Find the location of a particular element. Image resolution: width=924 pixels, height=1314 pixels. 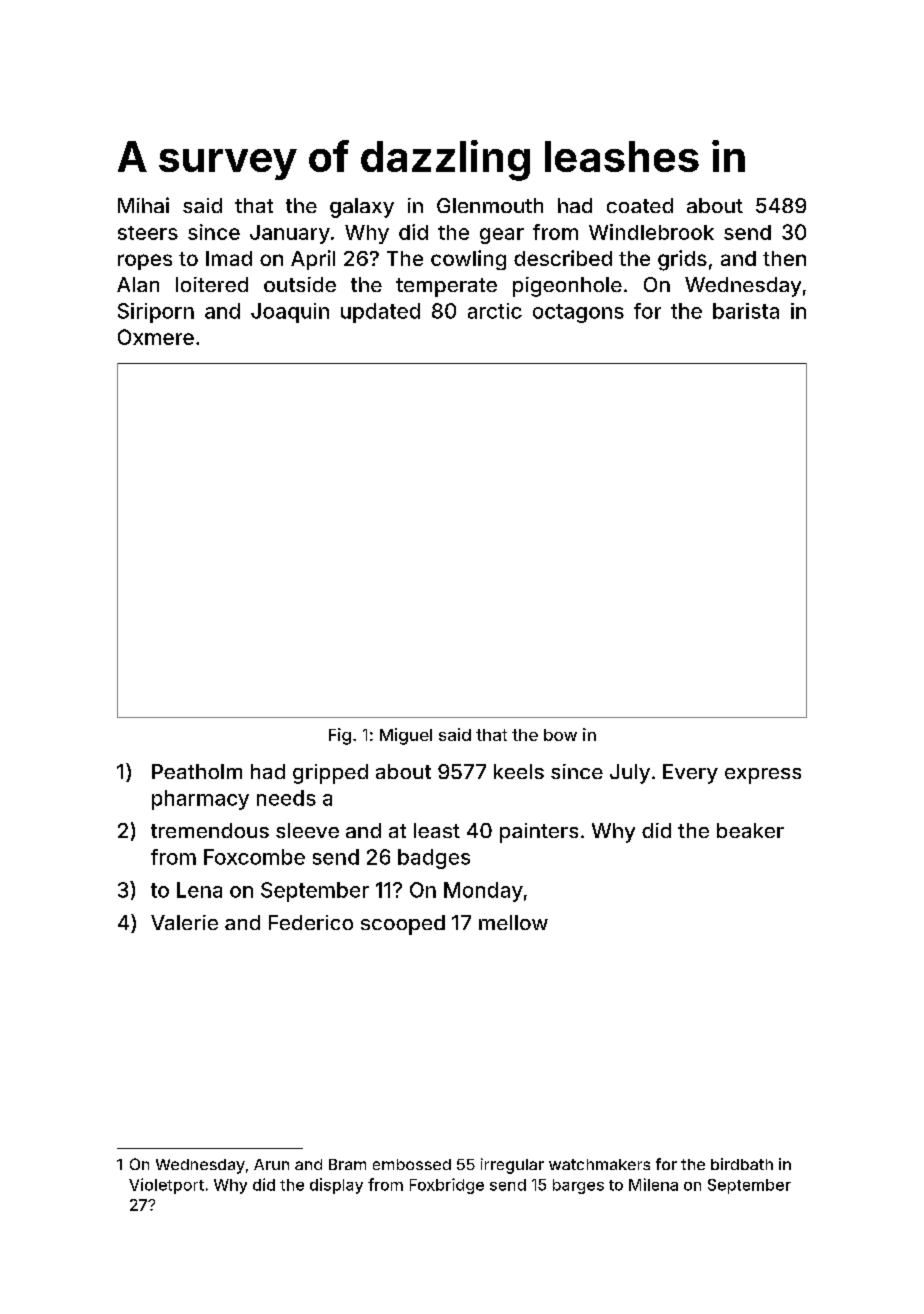

Violetport is located at coordinates (166, 1186).
